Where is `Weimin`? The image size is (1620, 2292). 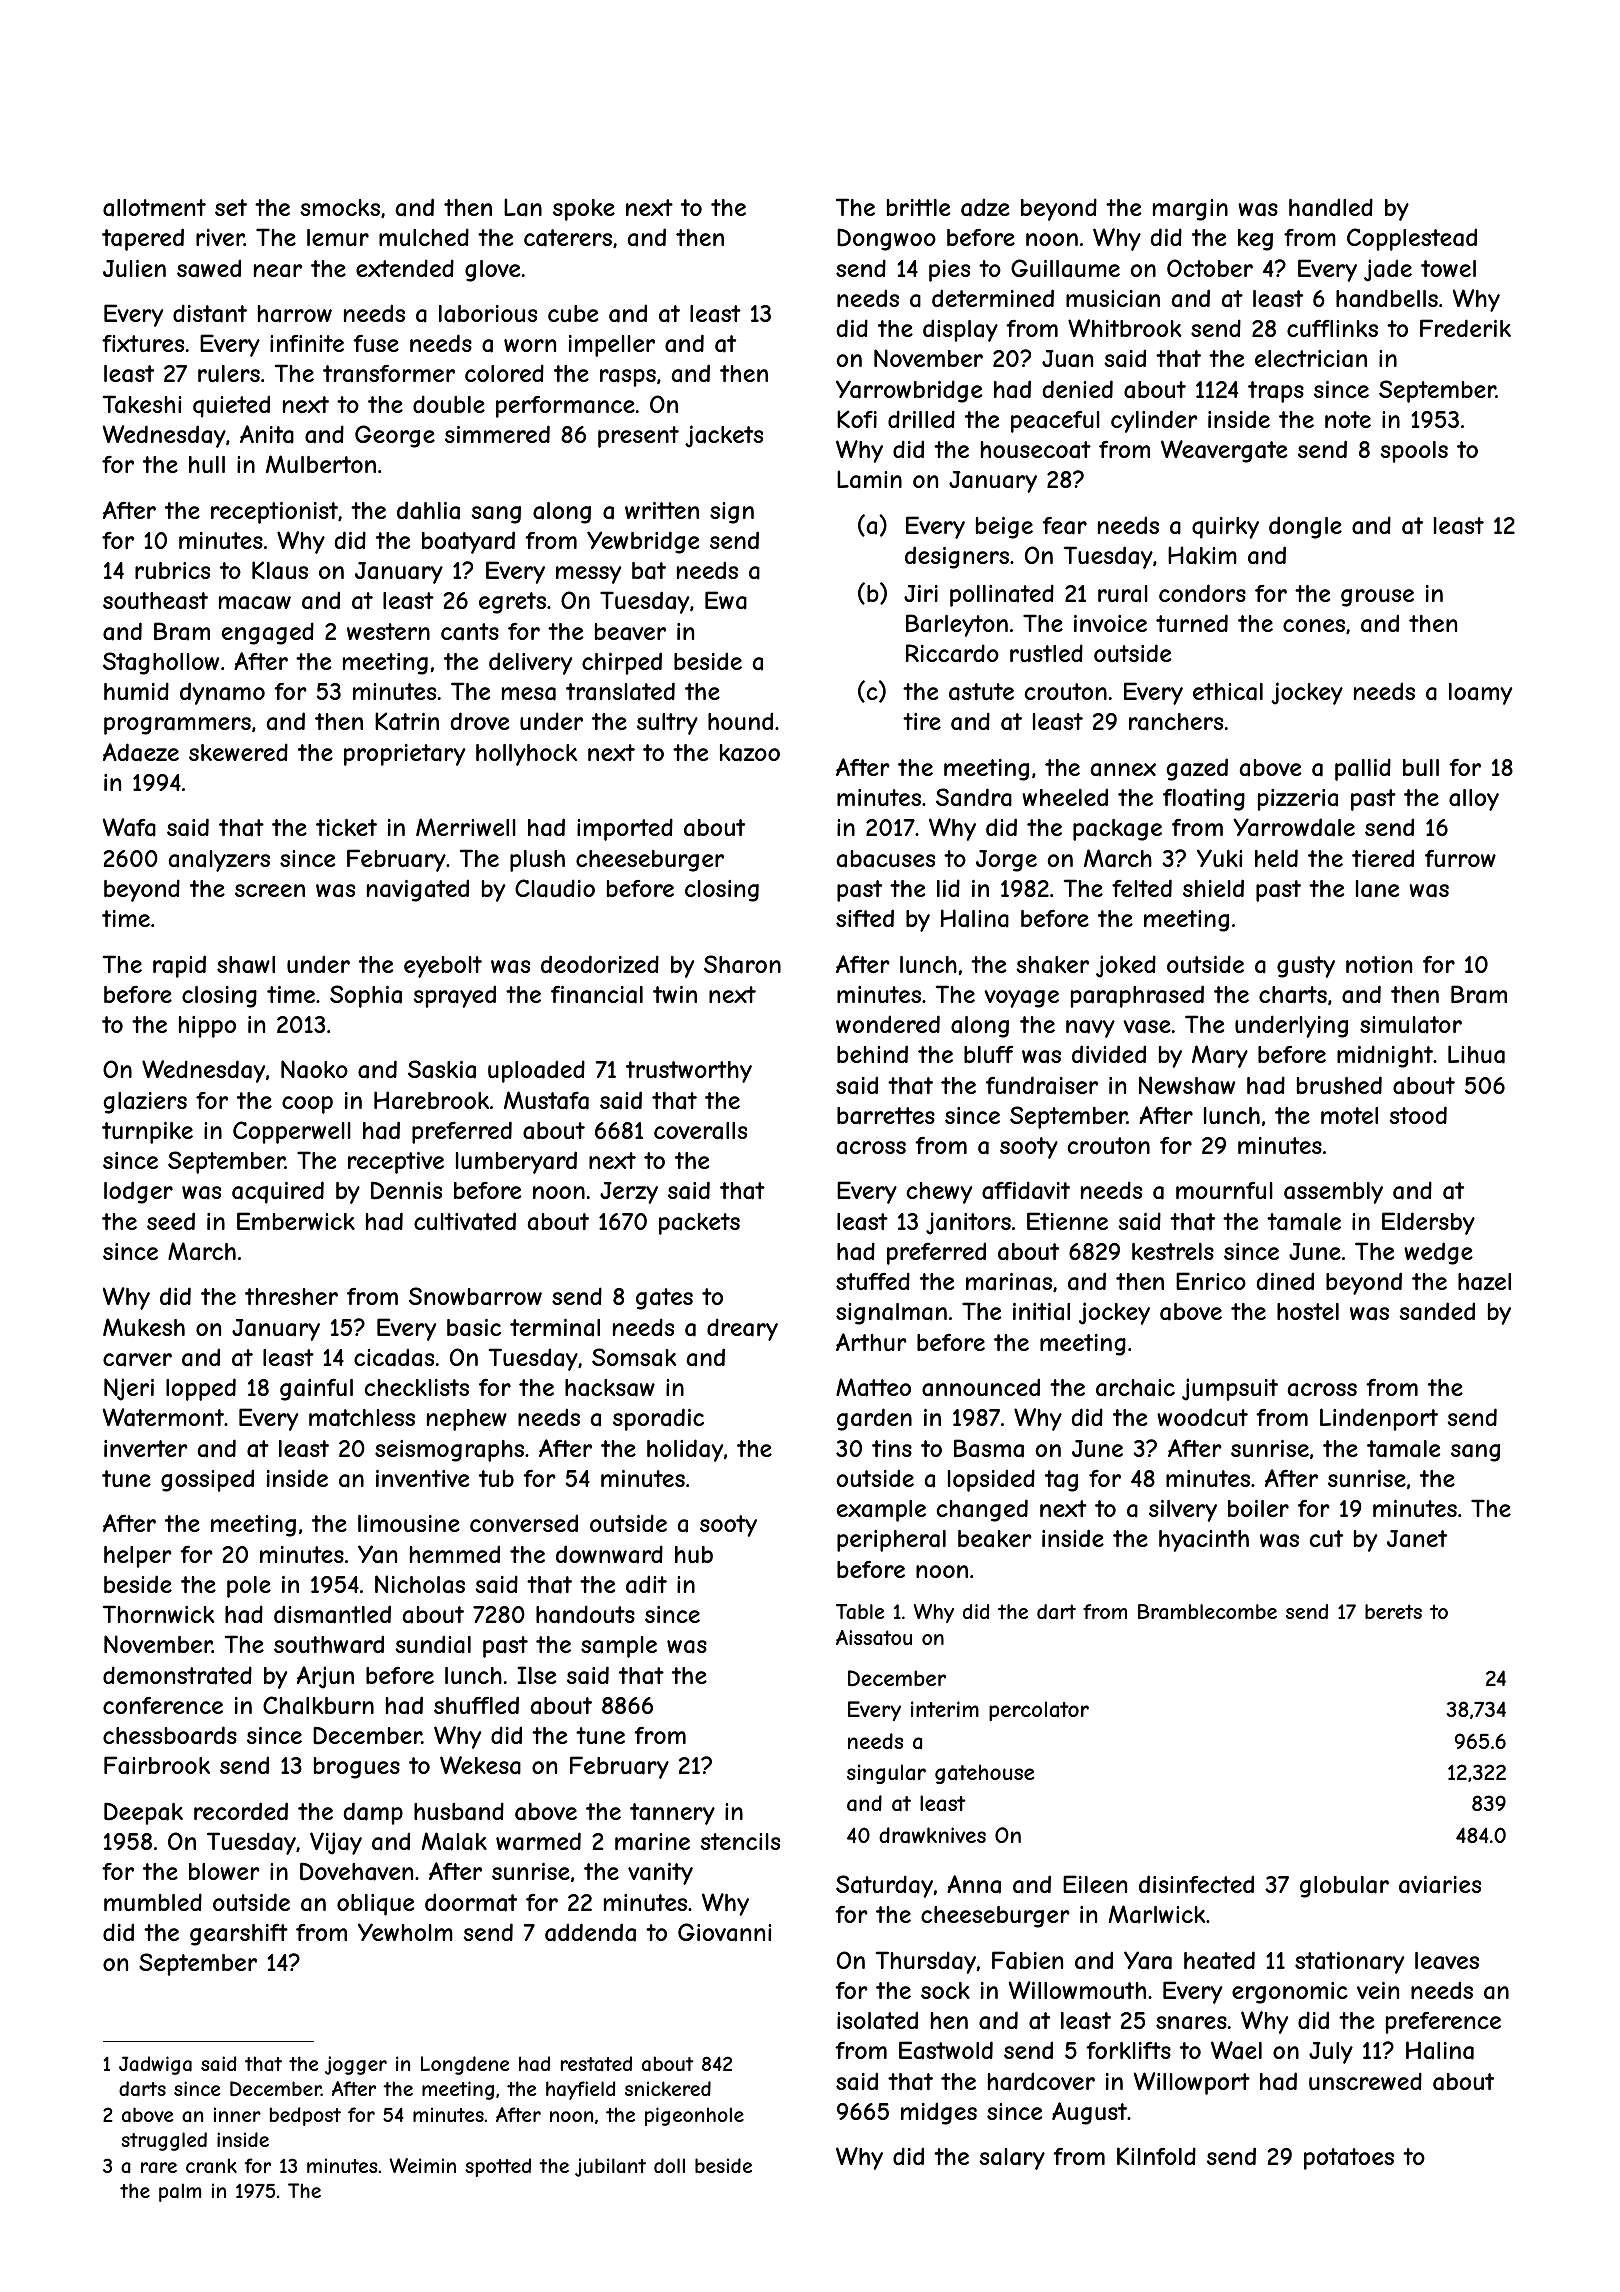 Weimin is located at coordinates (422, 2165).
